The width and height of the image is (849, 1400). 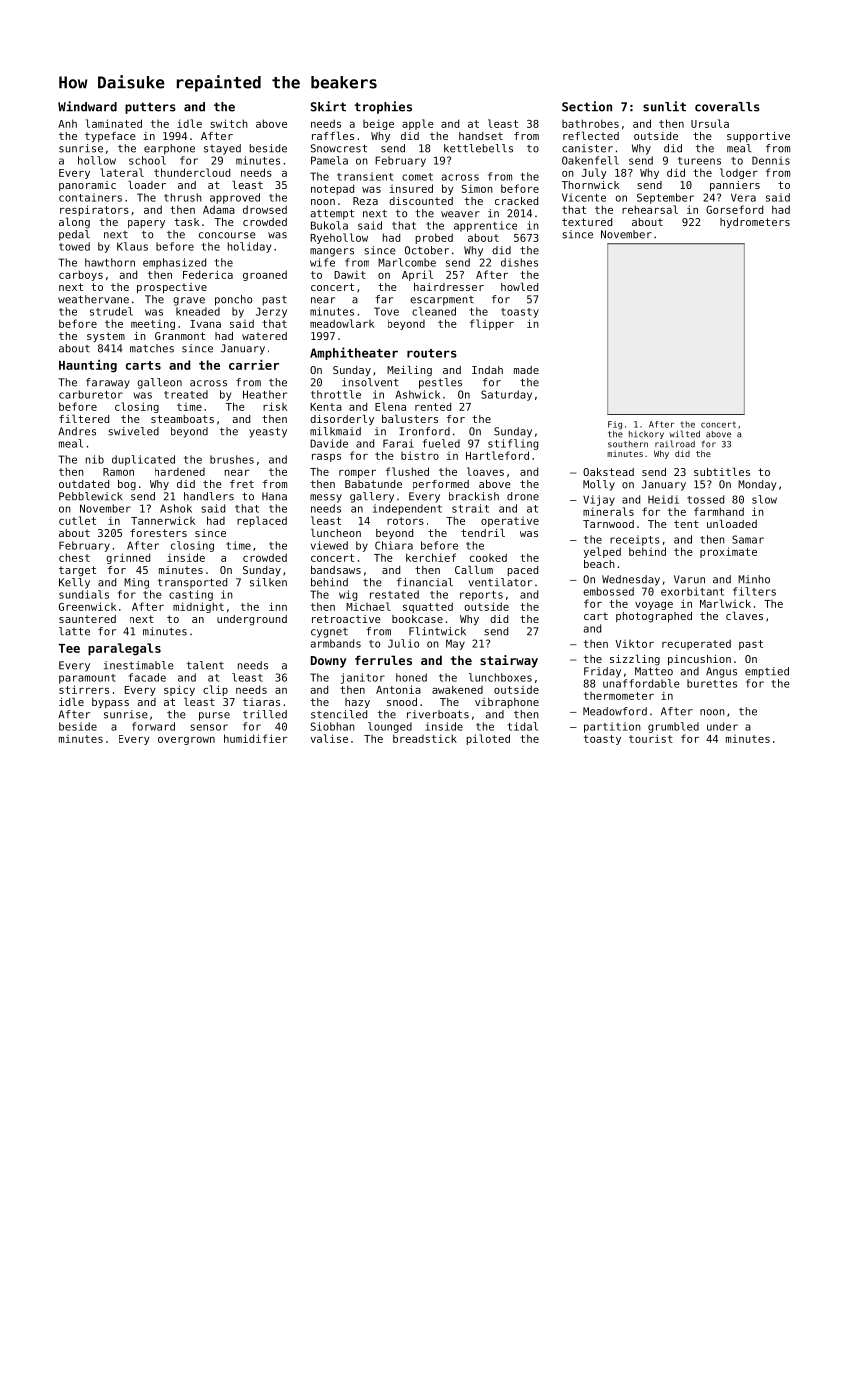 I want to click on Fig, so click(x=615, y=425).
